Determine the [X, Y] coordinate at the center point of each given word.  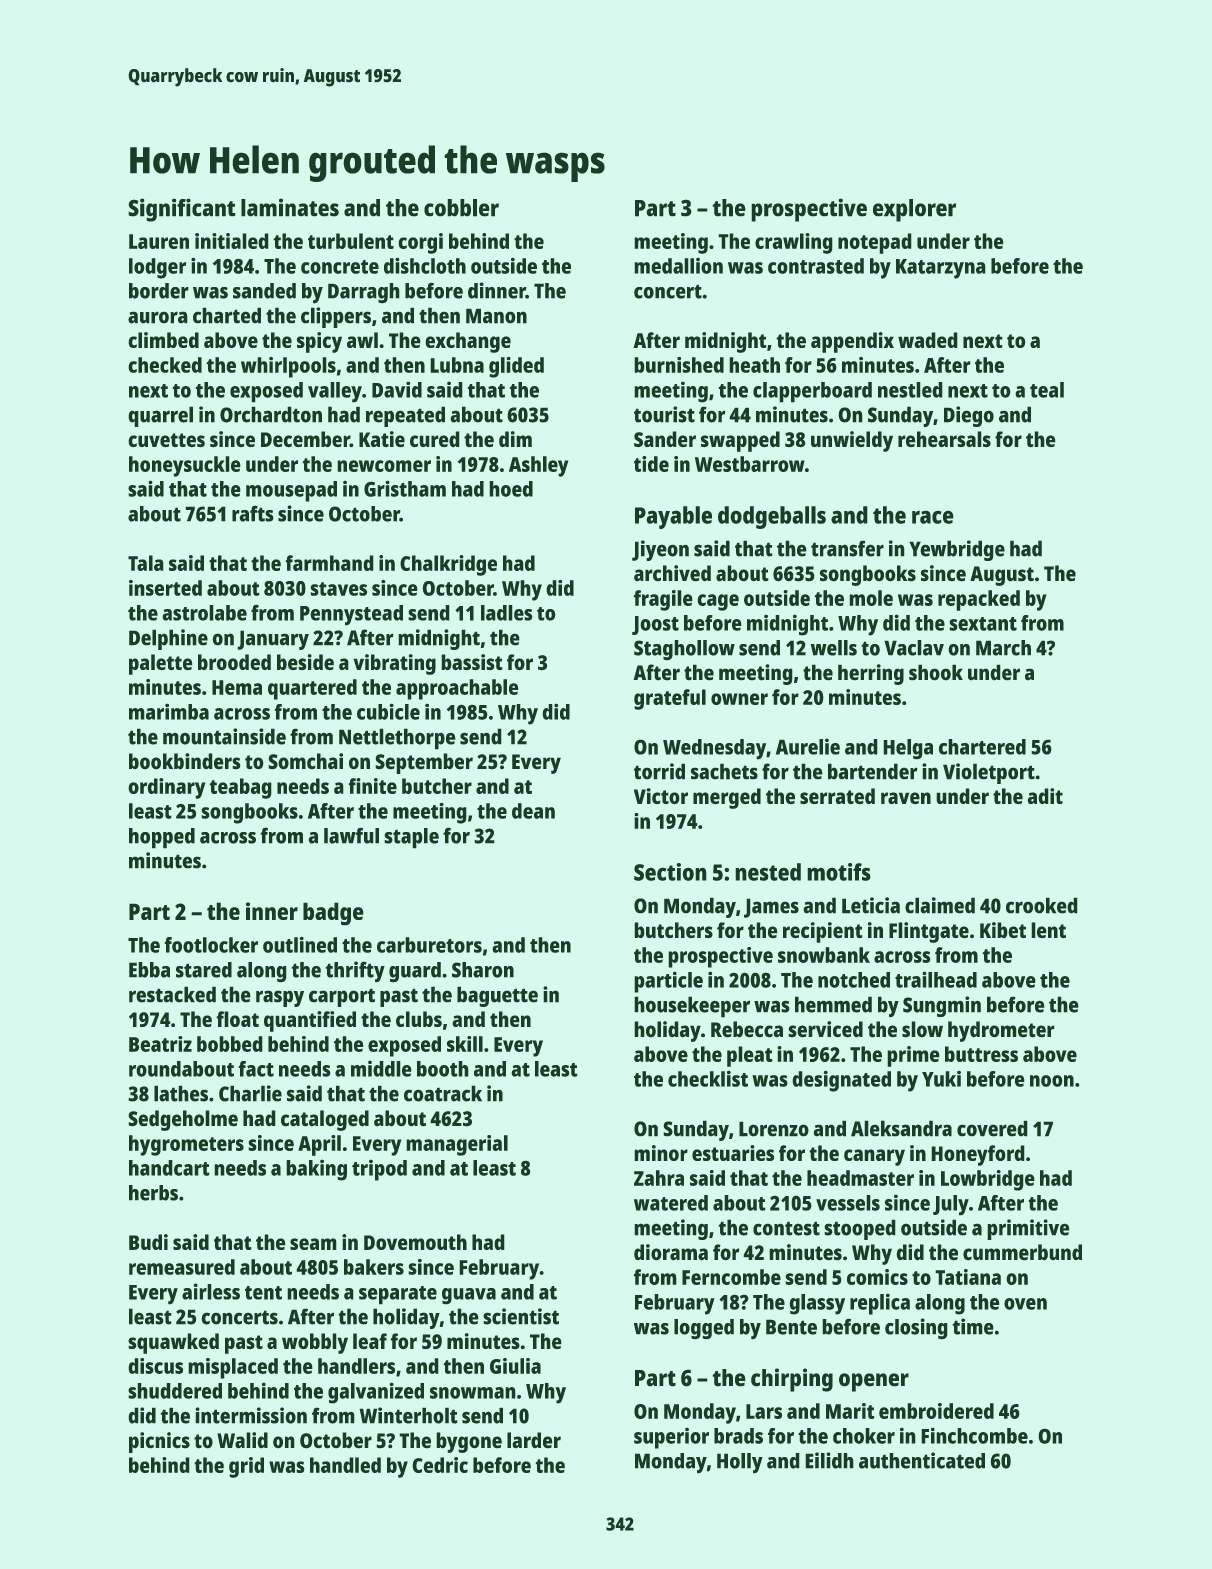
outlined [300, 944]
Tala [146, 563]
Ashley [538, 466]
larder [534, 1440]
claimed [940, 905]
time [973, 1326]
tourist [664, 414]
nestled [910, 390]
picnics [159, 1442]
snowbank [824, 955]
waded [928, 340]
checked [165, 365]
